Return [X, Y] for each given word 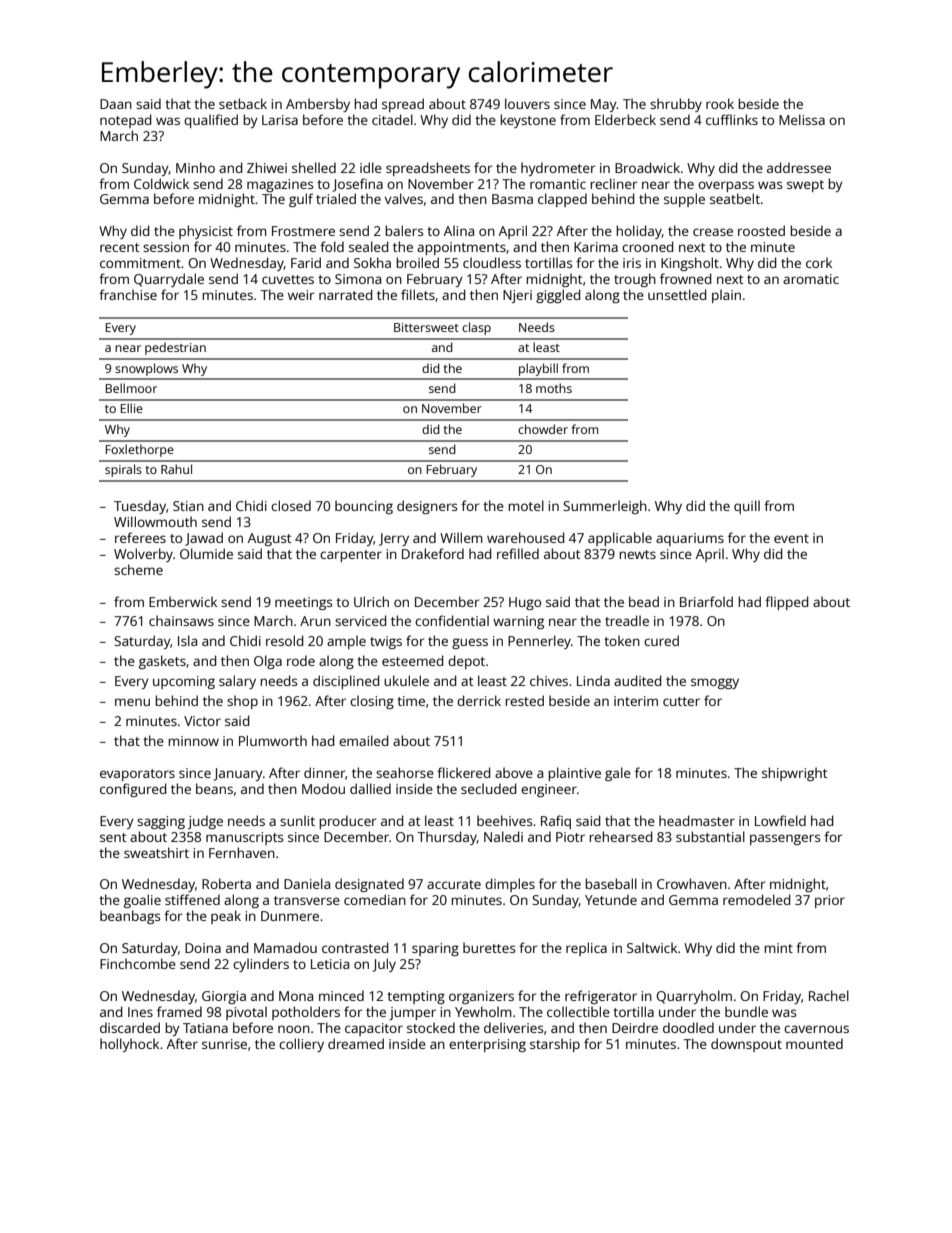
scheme [138, 569]
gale [618, 774]
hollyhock [129, 1045]
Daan [116, 104]
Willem [461, 537]
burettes [489, 947]
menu [132, 702]
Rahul [176, 469]
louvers [527, 103]
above [514, 772]
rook [720, 103]
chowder [543, 429]
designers [427, 507]
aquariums [690, 539]
